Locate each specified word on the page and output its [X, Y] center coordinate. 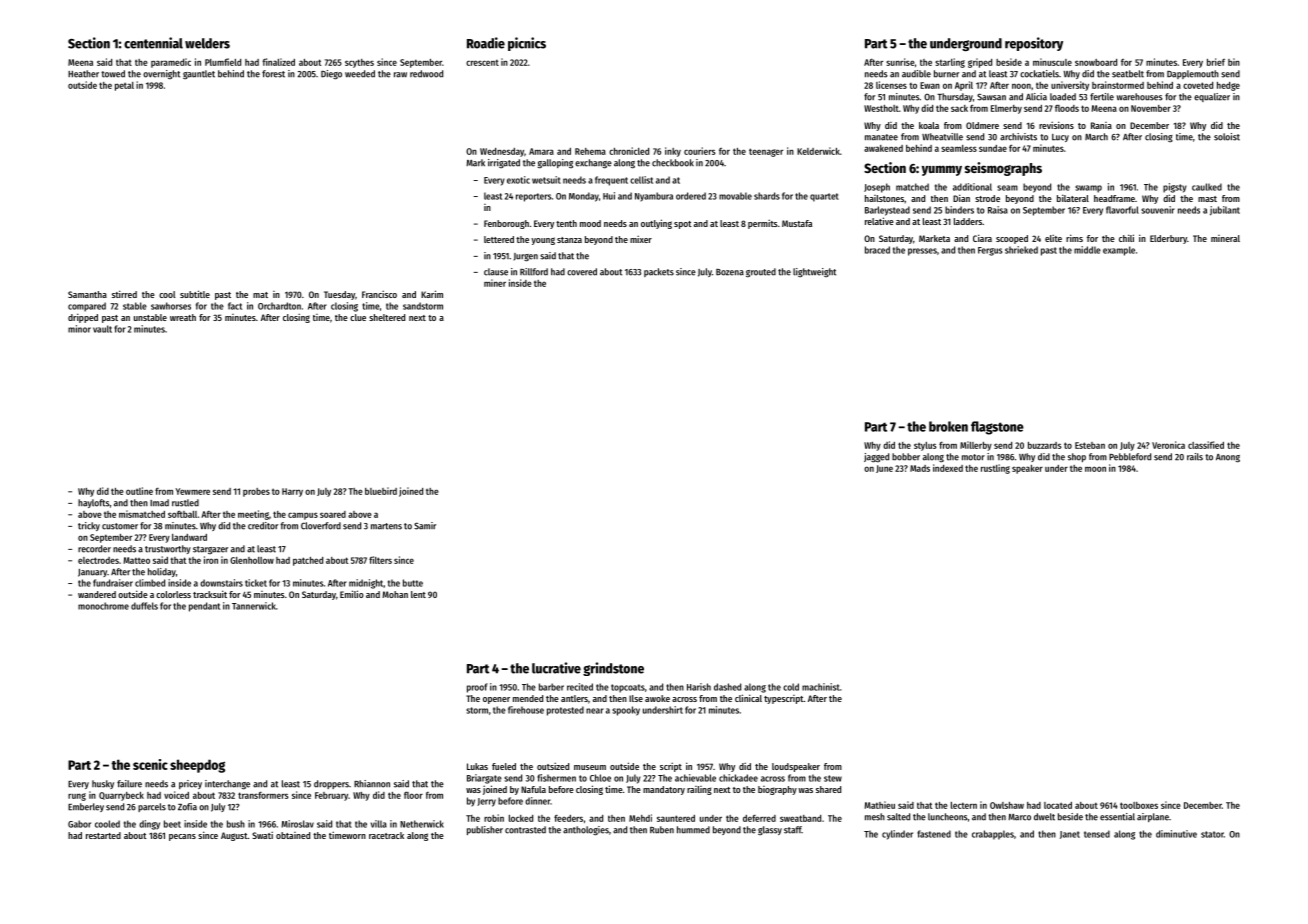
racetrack [386, 835]
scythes [359, 63]
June [884, 469]
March [1096, 137]
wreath [183, 317]
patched [308, 561]
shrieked [1021, 250]
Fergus [990, 251]
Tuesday [339, 295]
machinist [821, 687]
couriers [700, 151]
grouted [761, 272]
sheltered [387, 317]
